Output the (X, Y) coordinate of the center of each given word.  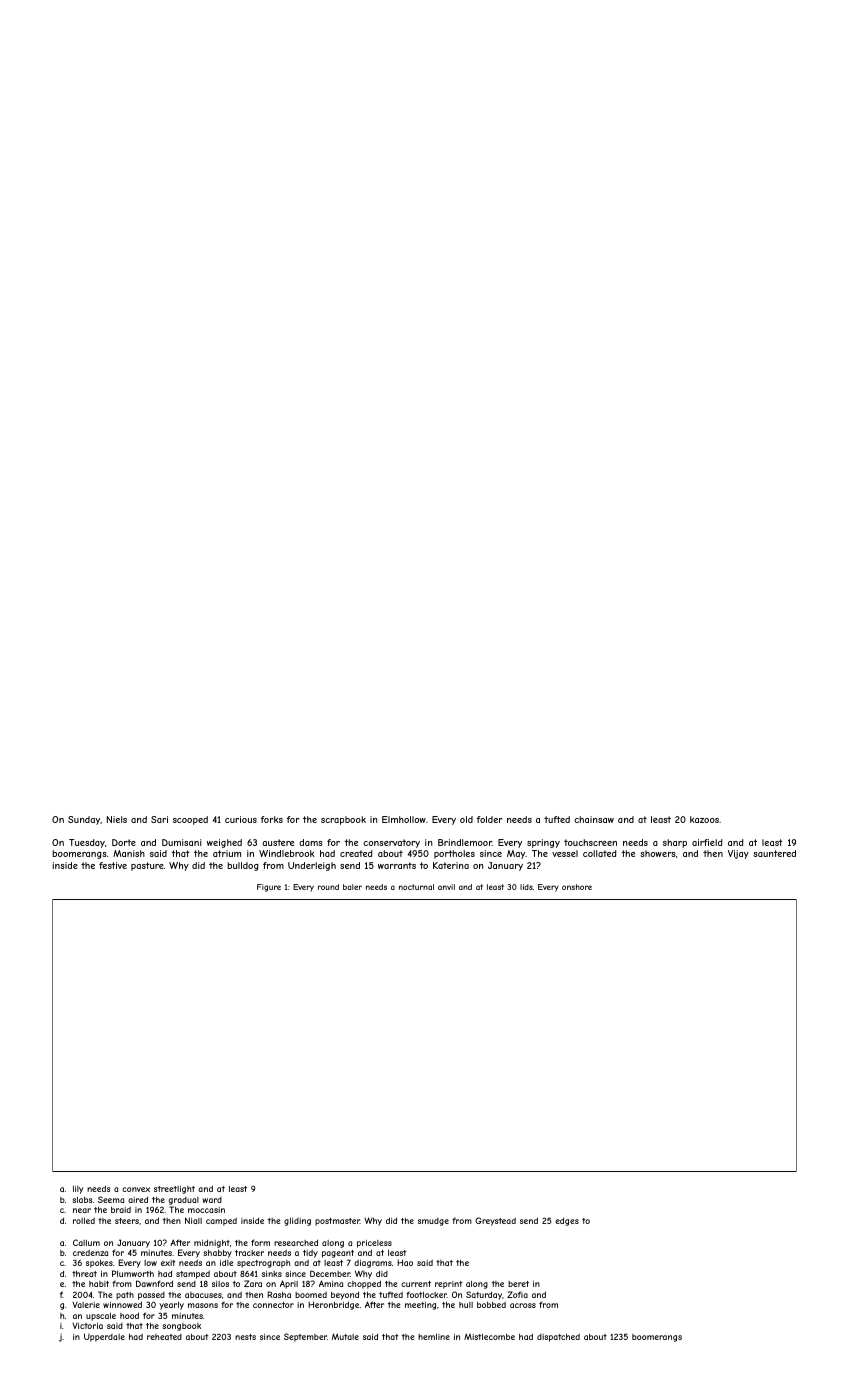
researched (296, 1242)
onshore (577, 887)
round (328, 887)
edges (567, 1221)
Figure (269, 888)
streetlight (174, 1190)
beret (518, 1284)
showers (658, 853)
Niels (117, 819)
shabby (217, 1254)
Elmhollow (404, 819)
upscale (101, 1317)
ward (212, 1200)
